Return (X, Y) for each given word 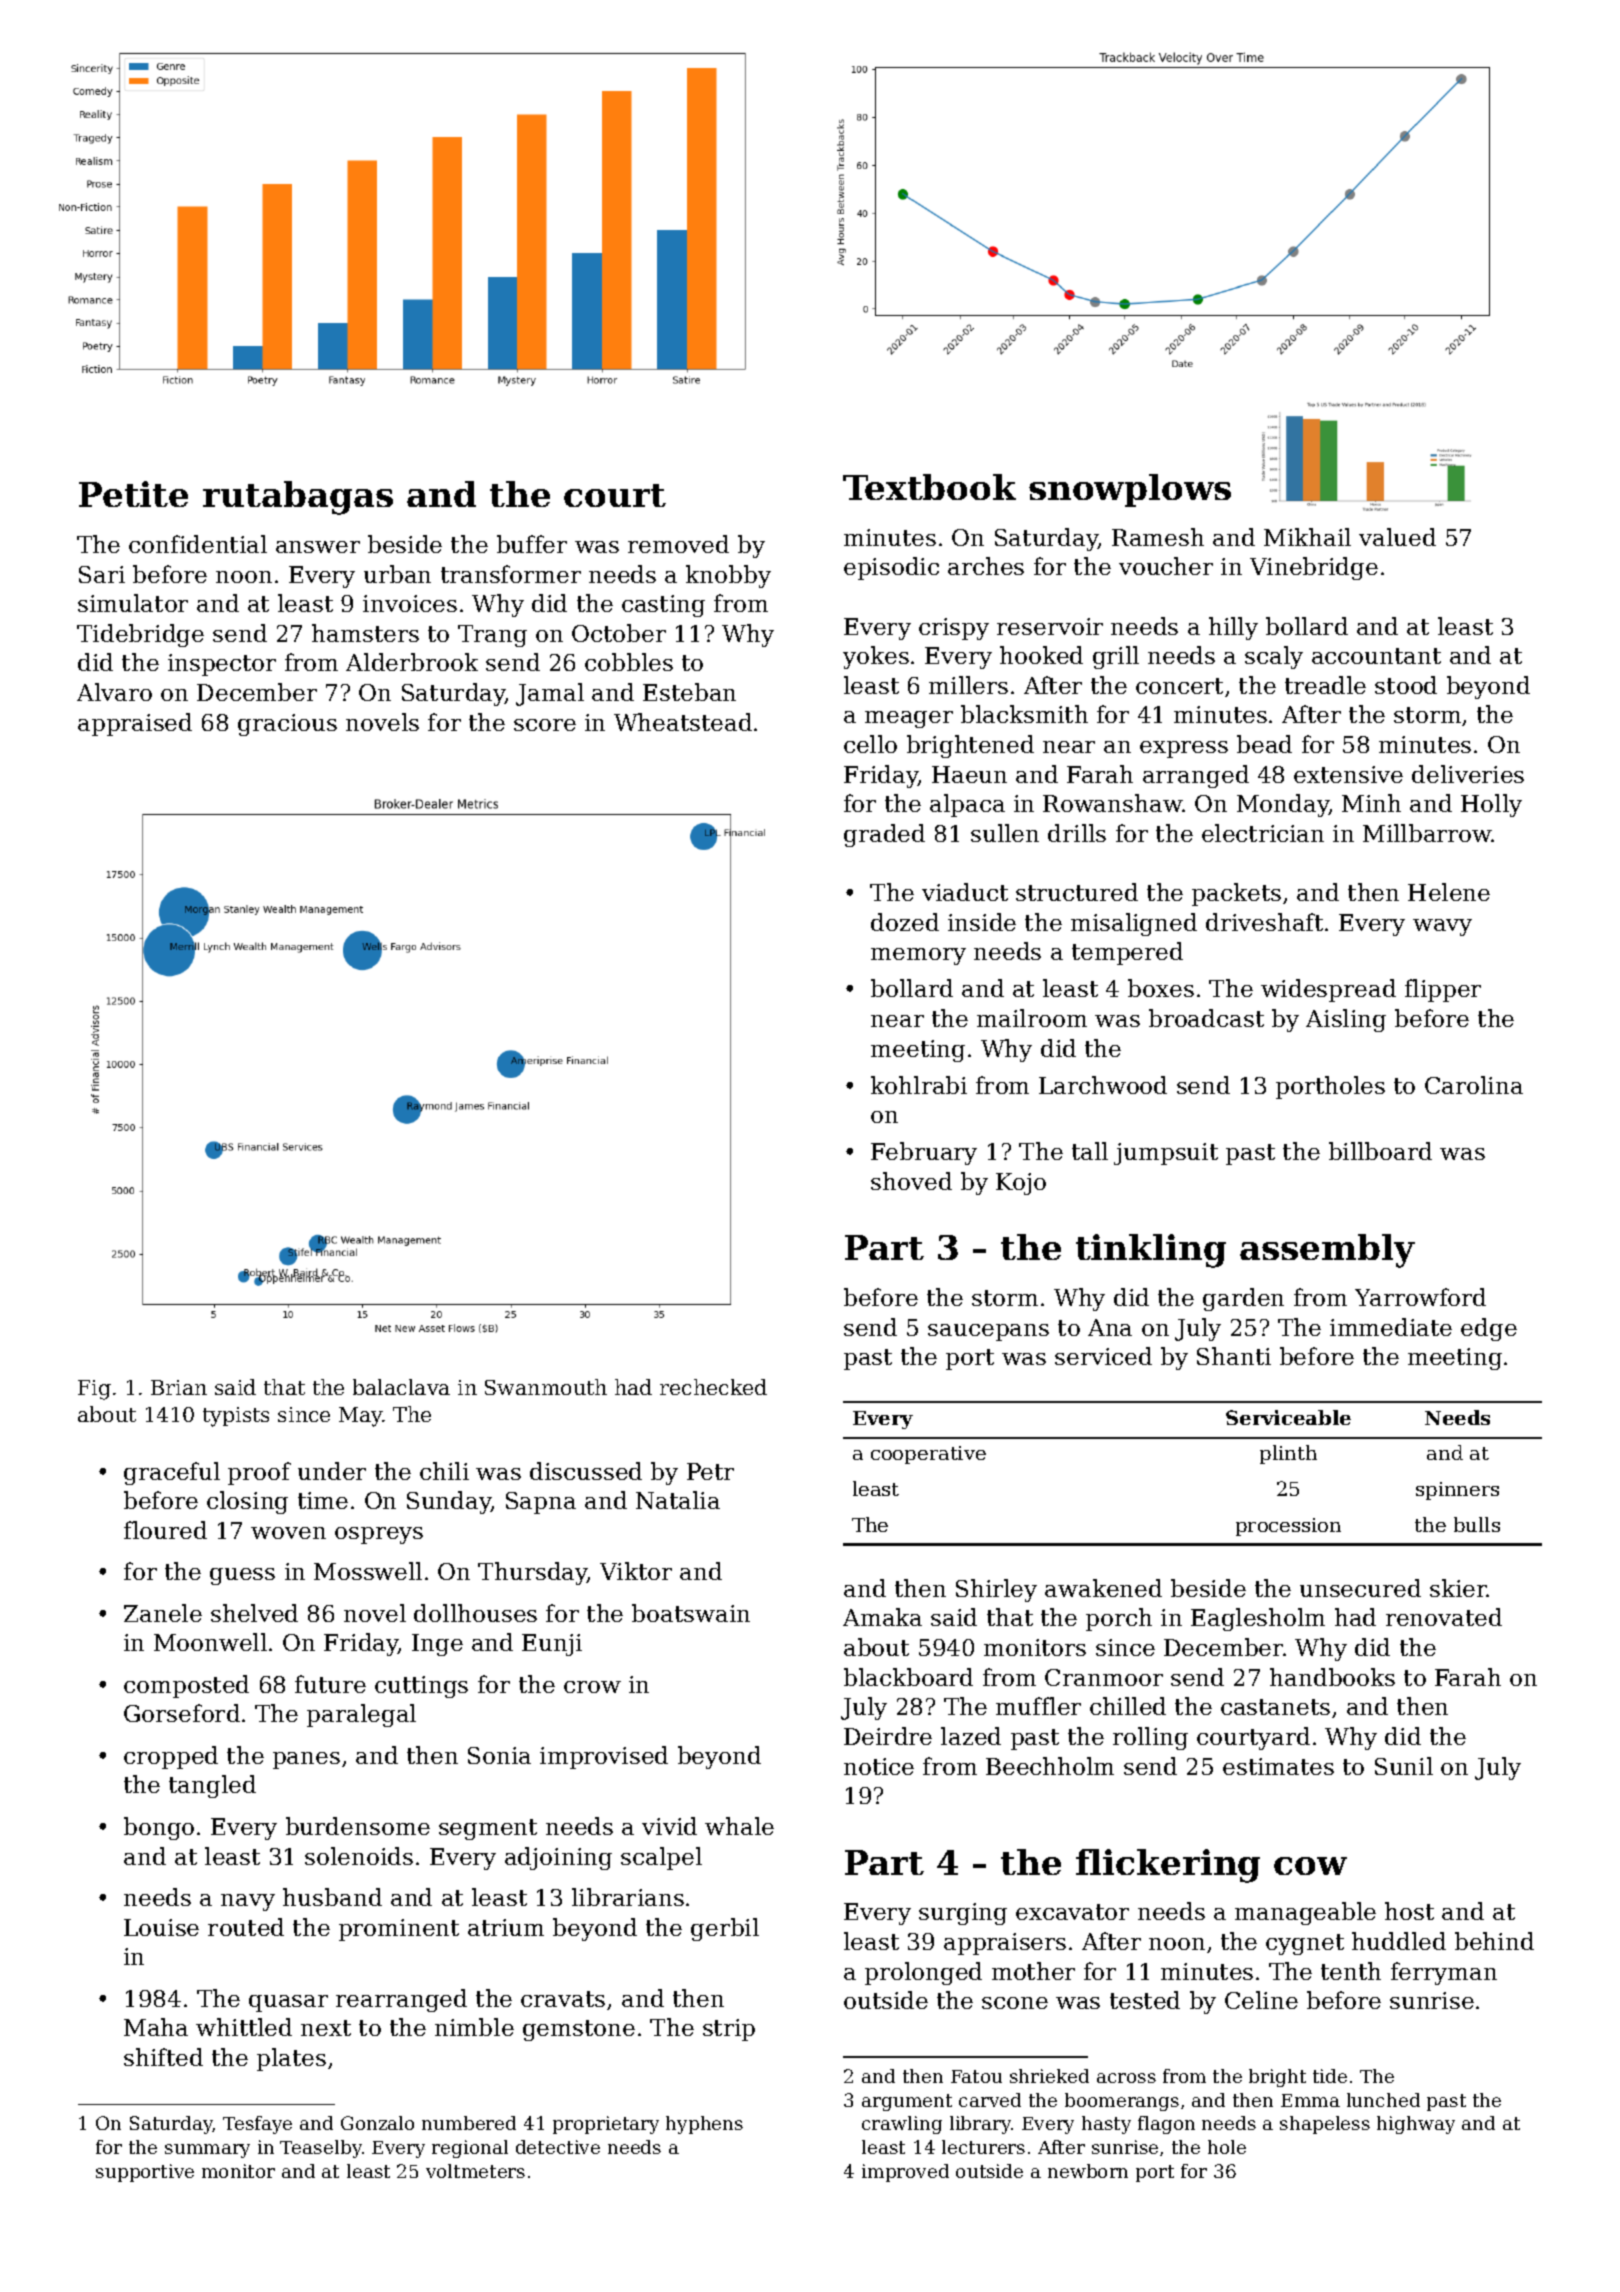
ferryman (1444, 1973)
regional (470, 2149)
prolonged (923, 1973)
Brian (179, 1387)
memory (918, 956)
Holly (1491, 805)
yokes (876, 657)
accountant (1376, 656)
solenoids (359, 1856)
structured (1077, 892)
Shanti (1234, 1356)
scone (1015, 2003)
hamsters (365, 633)
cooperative (928, 1455)
